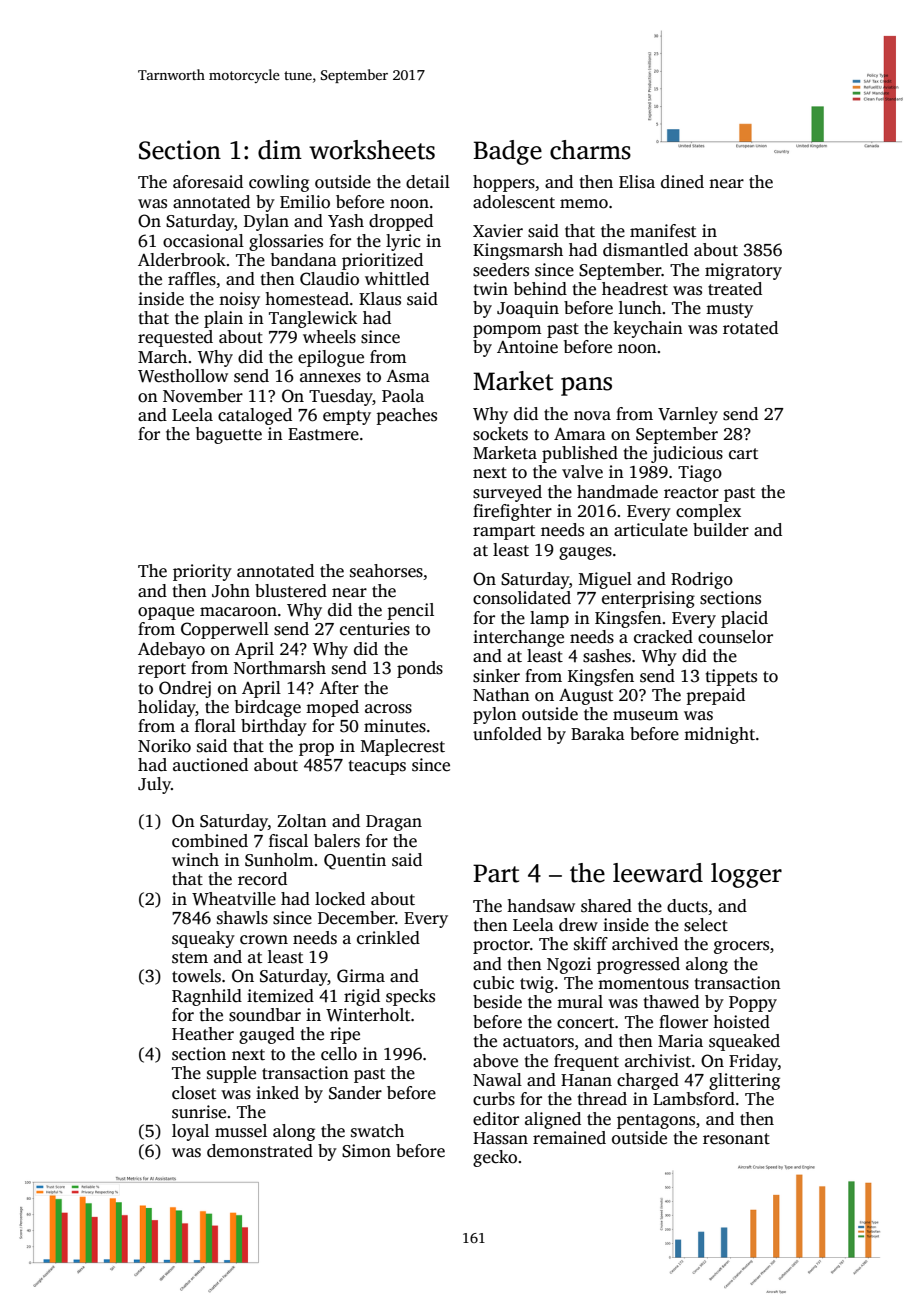 Image resolution: width=924 pixels, height=1314 pixels. What do you see at coordinates (280, 150) in the screenshot?
I see `dim` at bounding box center [280, 150].
